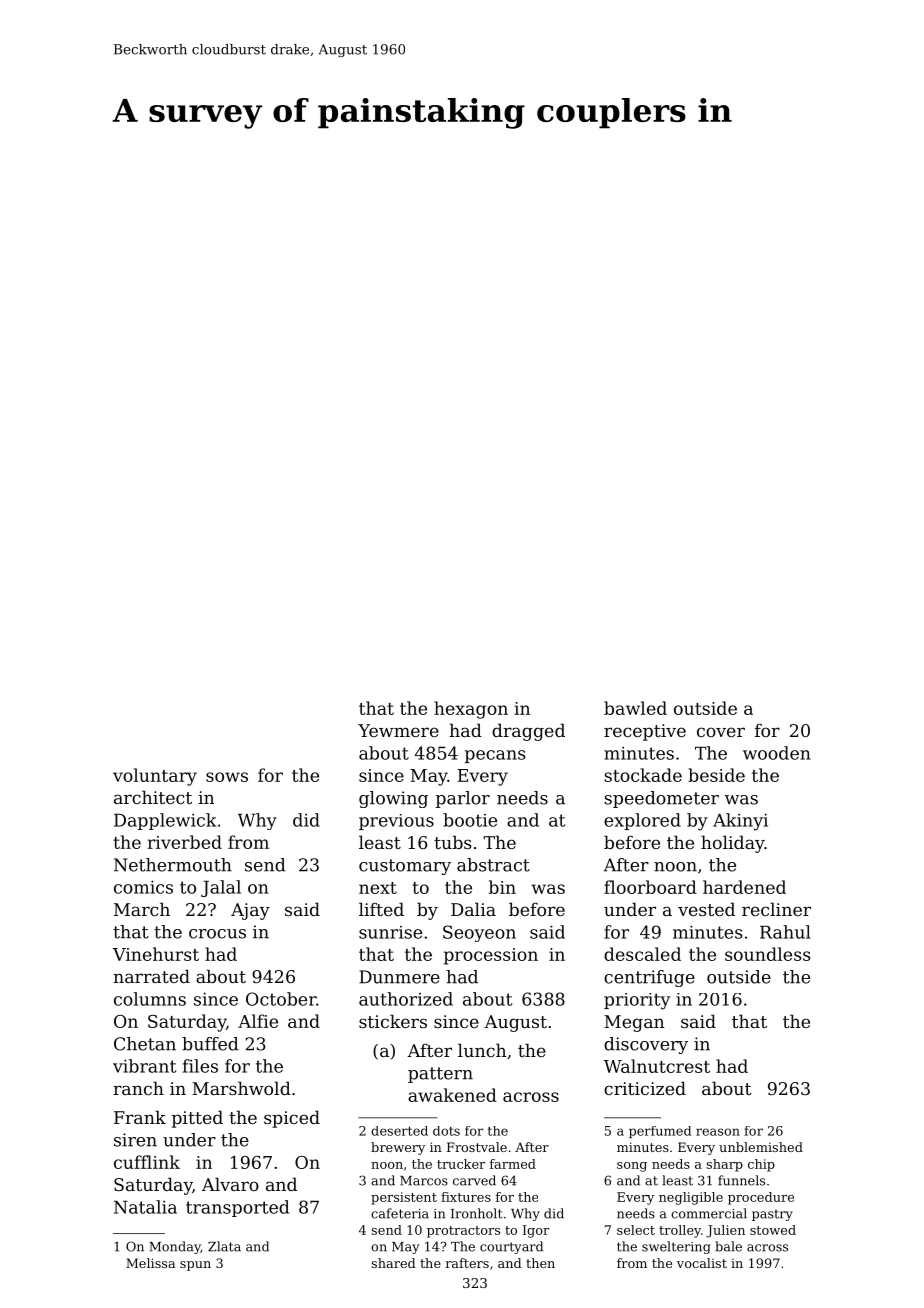 The image size is (924, 1308). I want to click on Megan, so click(634, 1023).
